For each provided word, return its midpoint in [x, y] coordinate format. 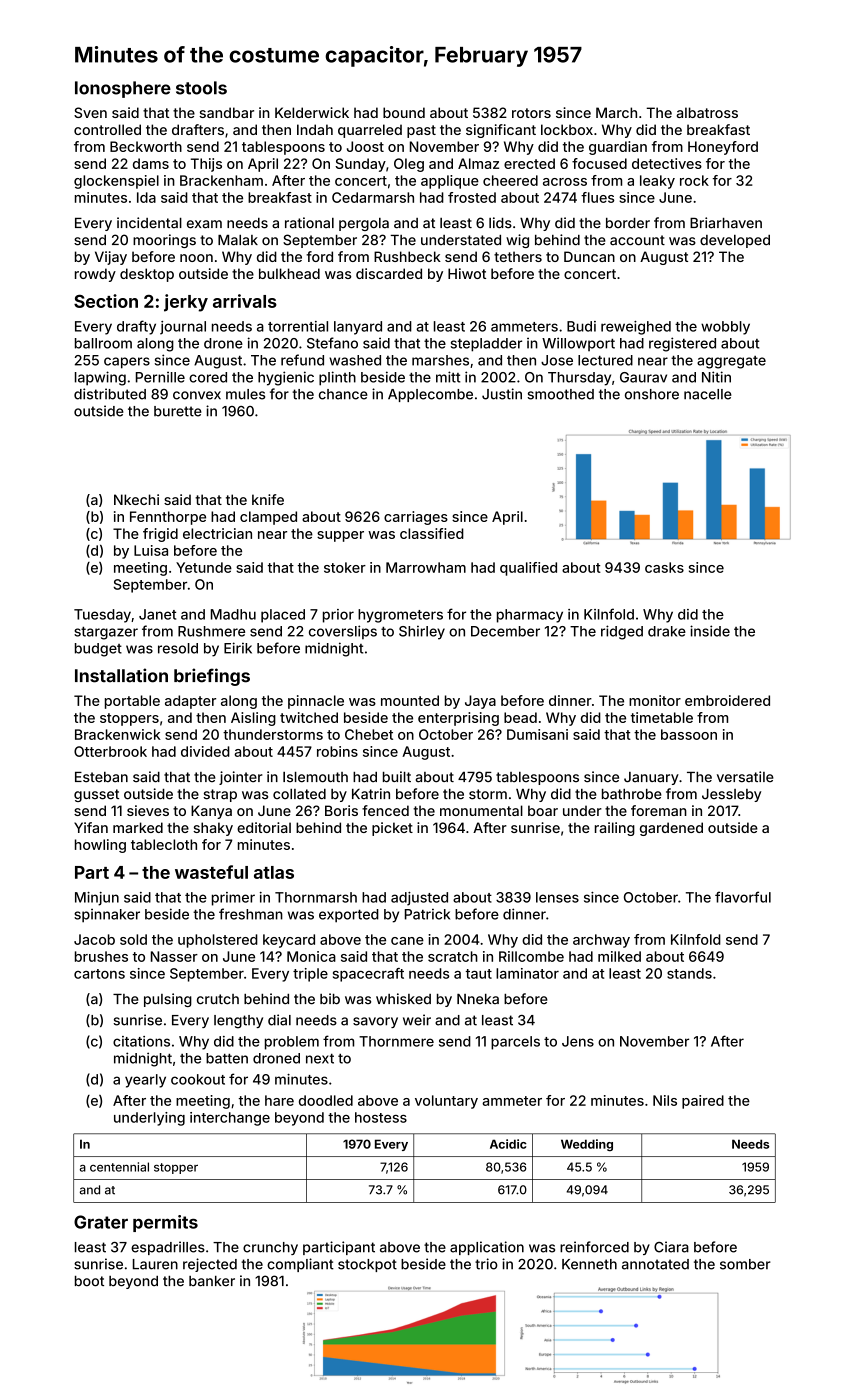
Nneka [478, 999]
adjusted [419, 899]
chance [343, 394]
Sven [90, 112]
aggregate [731, 362]
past [421, 131]
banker [212, 1281]
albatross [707, 112]
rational [309, 223]
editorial [264, 827]
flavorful [743, 897]
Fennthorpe [168, 518]
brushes [101, 956]
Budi [581, 326]
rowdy [95, 275]
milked [619, 956]
